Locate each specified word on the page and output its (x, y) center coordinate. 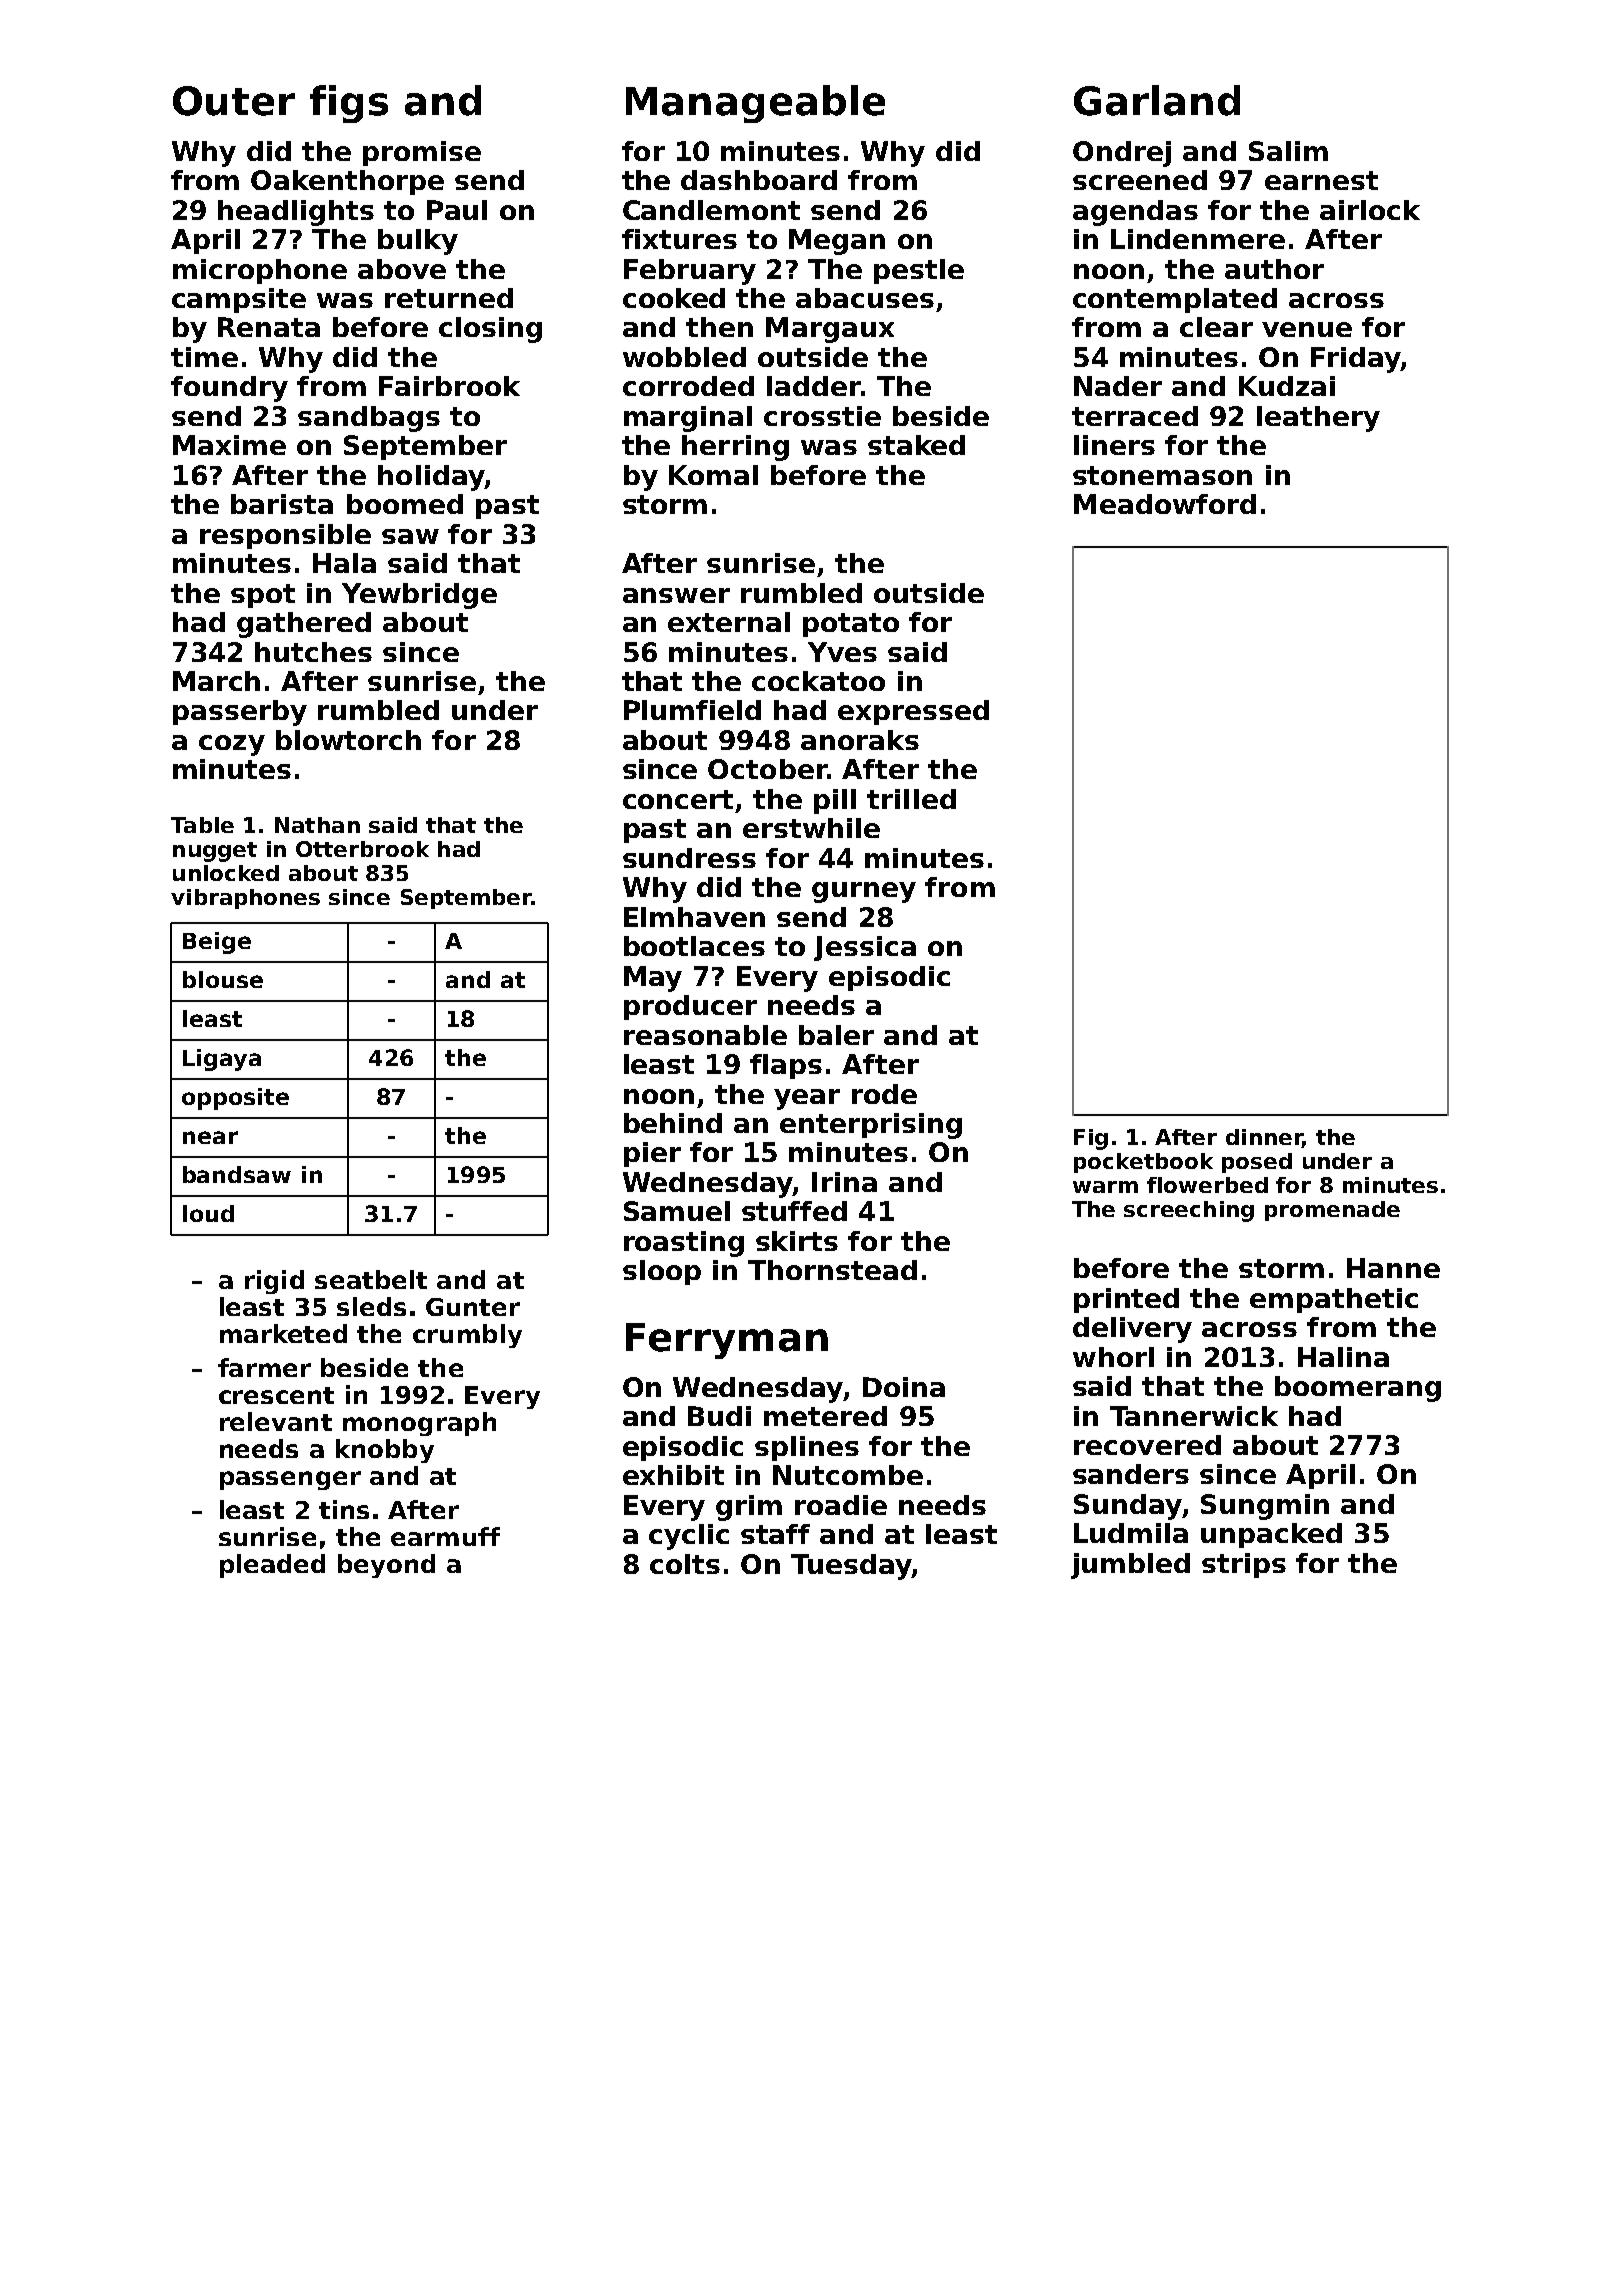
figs (349, 104)
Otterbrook (362, 849)
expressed (913, 712)
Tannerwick (1194, 1416)
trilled (911, 799)
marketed (283, 1333)
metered (825, 1416)
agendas (1135, 213)
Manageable (755, 104)
